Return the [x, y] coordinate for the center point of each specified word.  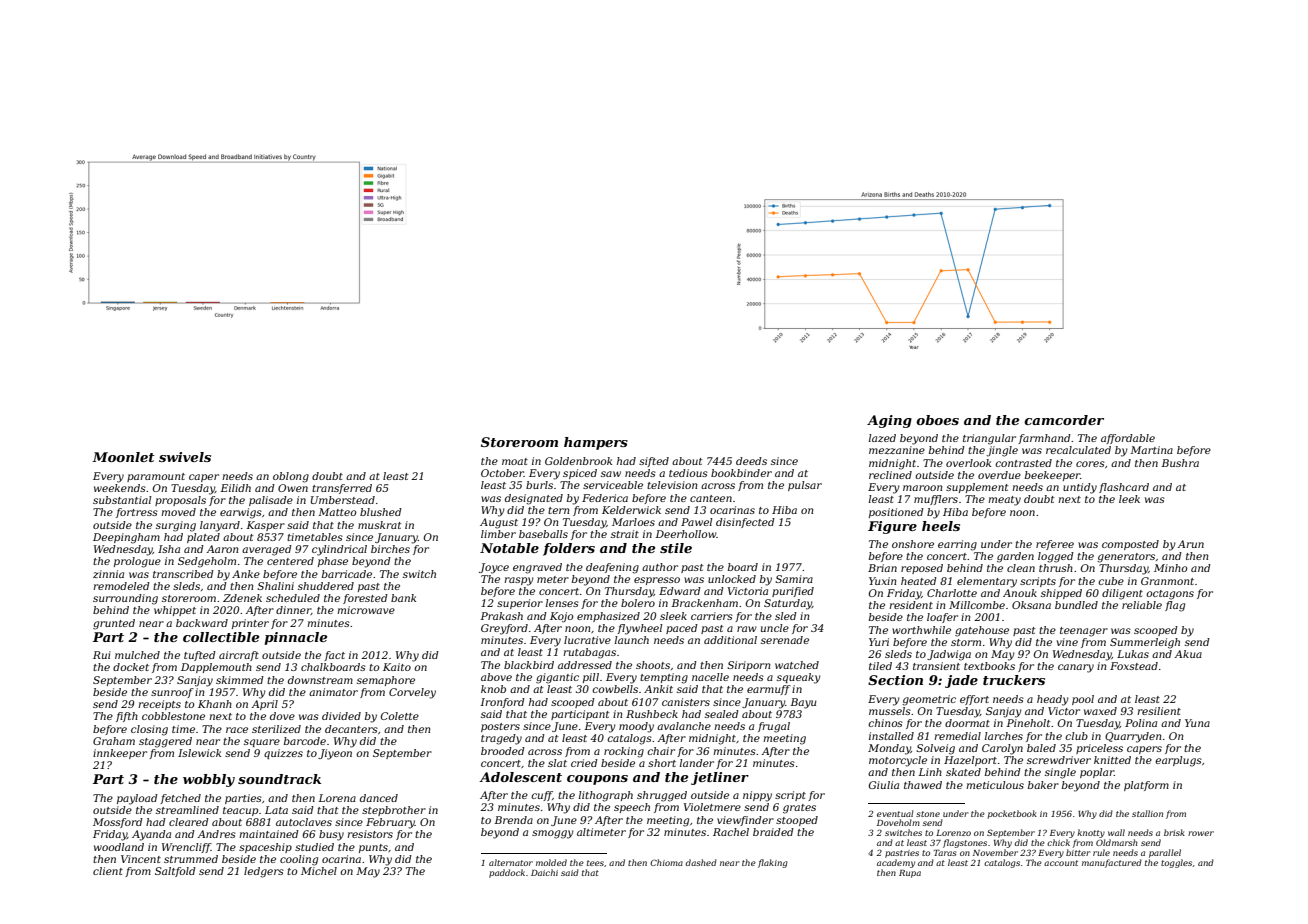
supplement [977, 488]
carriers [712, 616]
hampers [596, 443]
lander [697, 763]
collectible [221, 637]
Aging [889, 421]
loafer [942, 618]
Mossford [118, 823]
